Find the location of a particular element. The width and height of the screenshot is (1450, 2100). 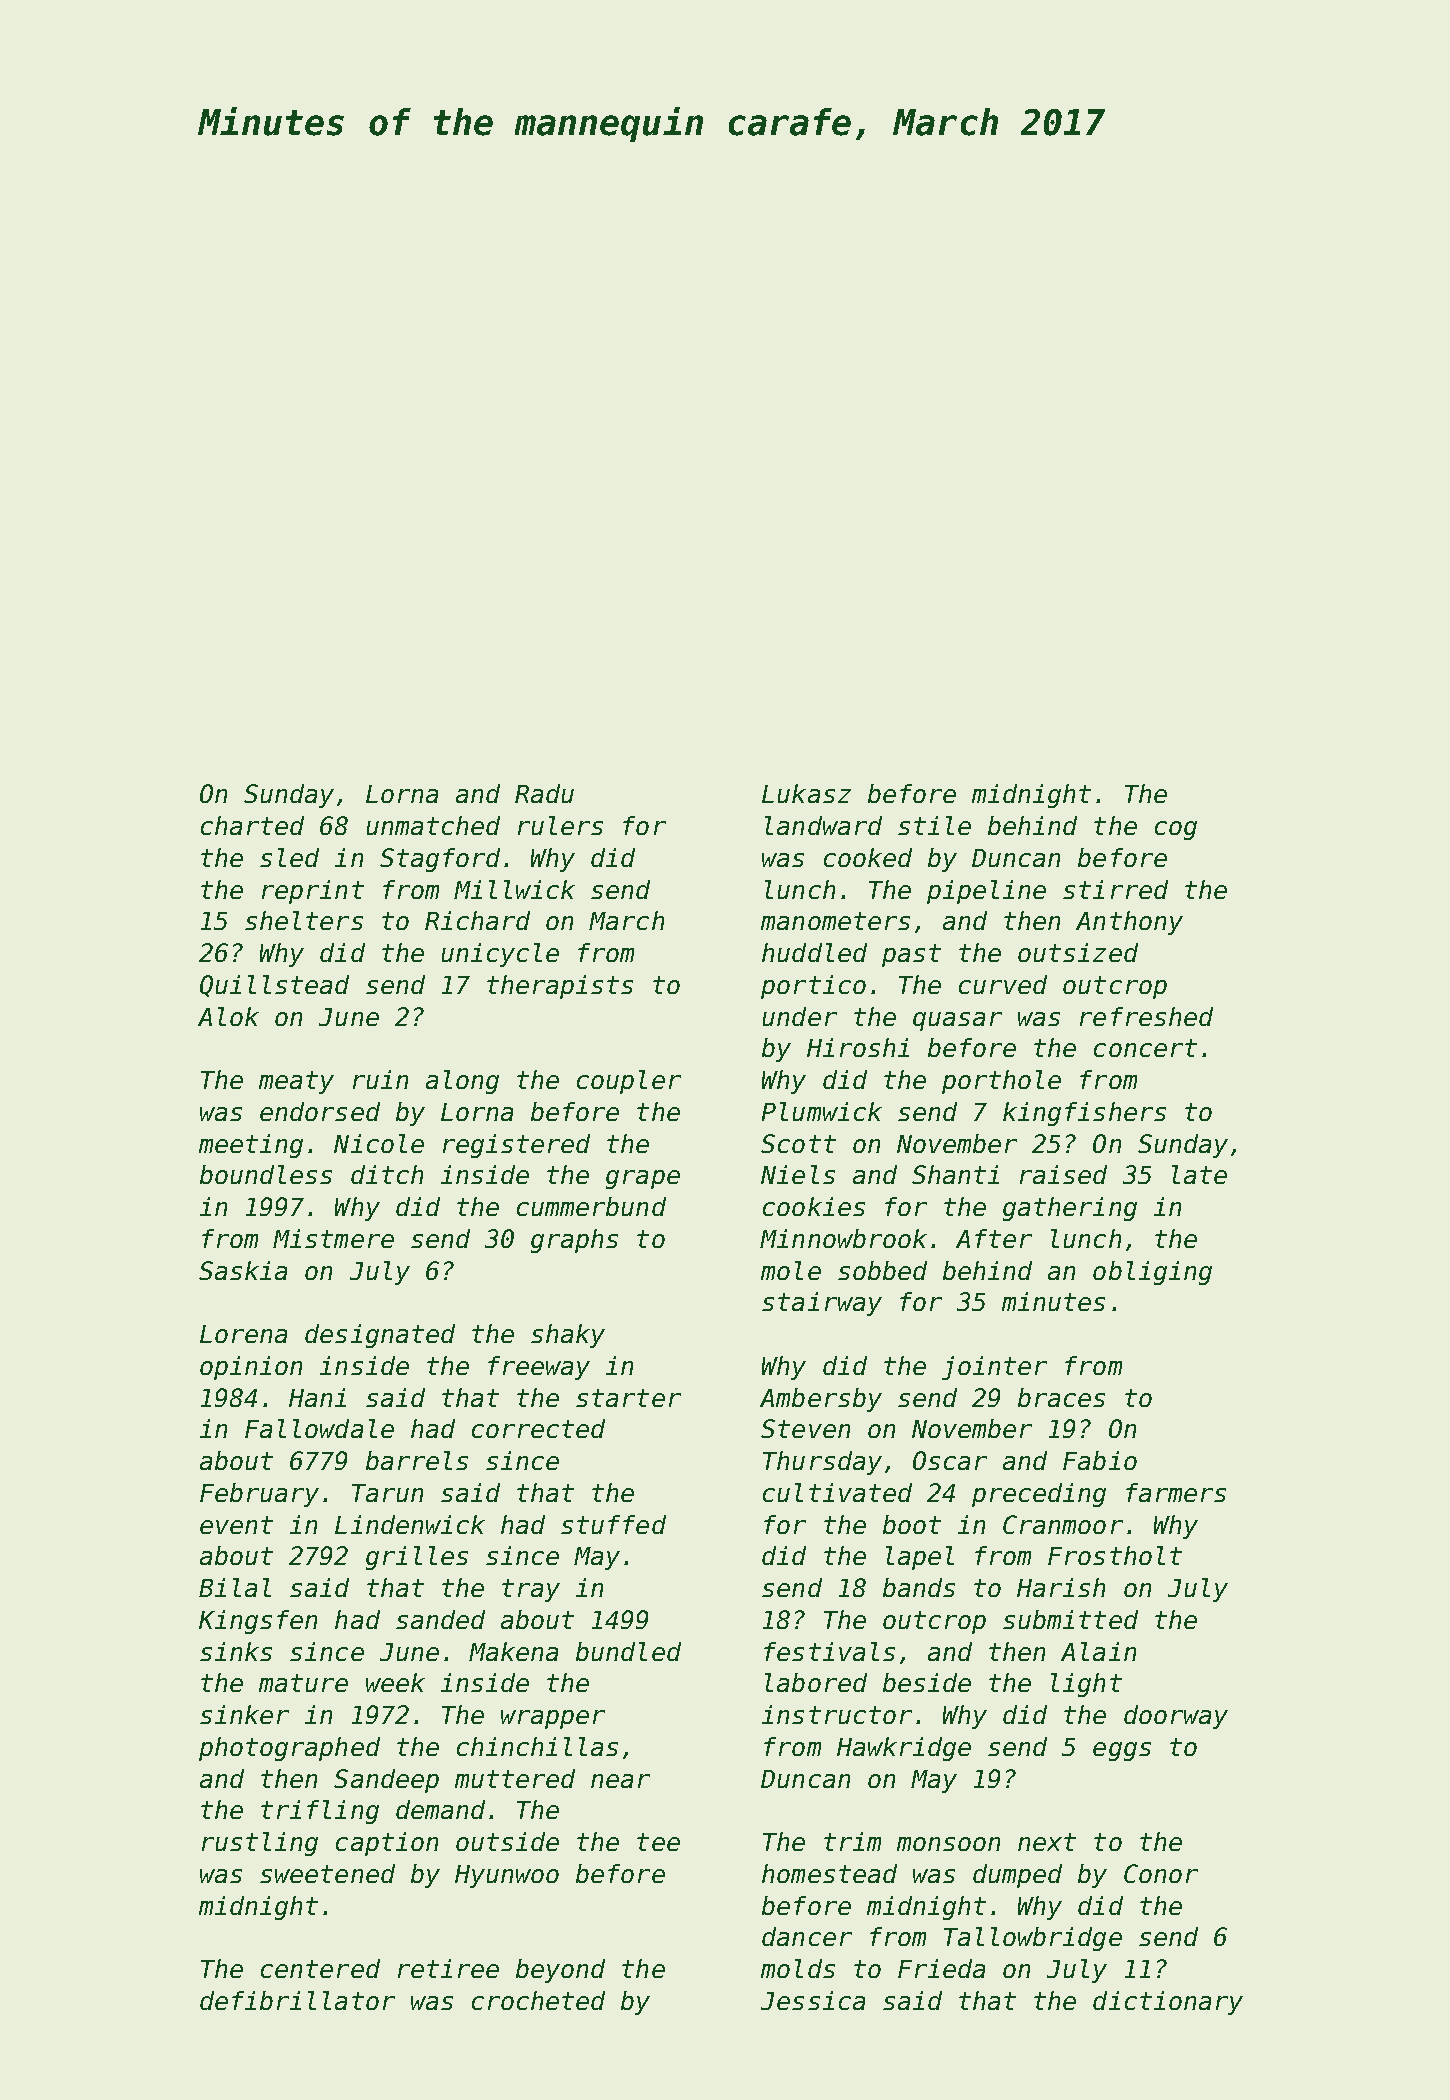

opinion is located at coordinates (251, 1368).
